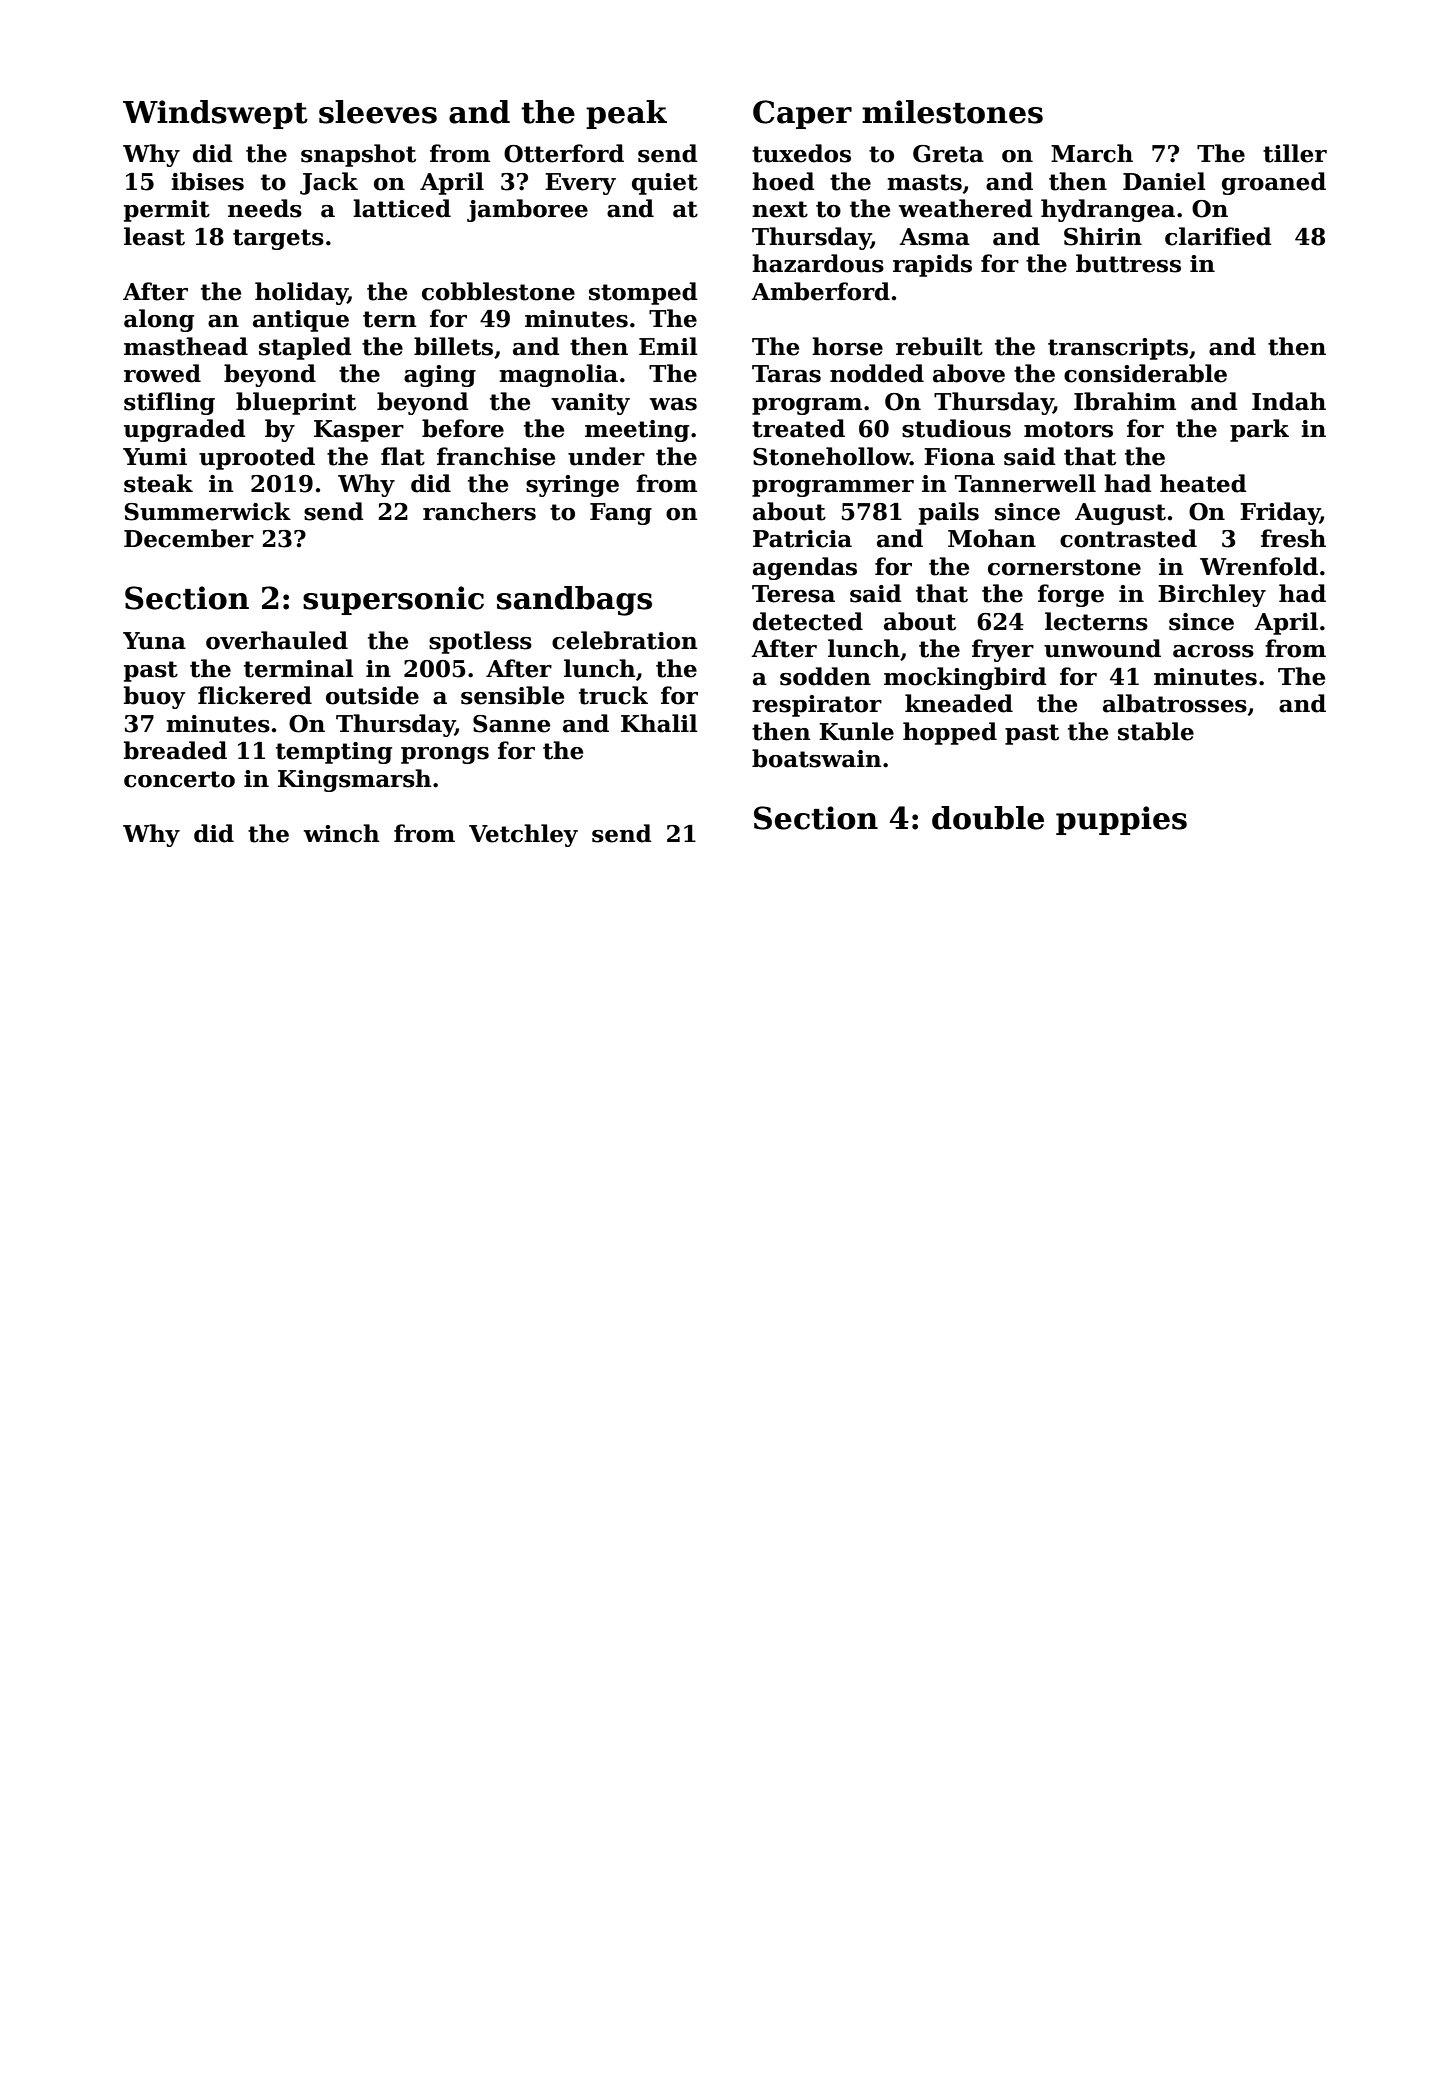 This screenshot has width=1450, height=2100. I want to click on double, so click(988, 818).
